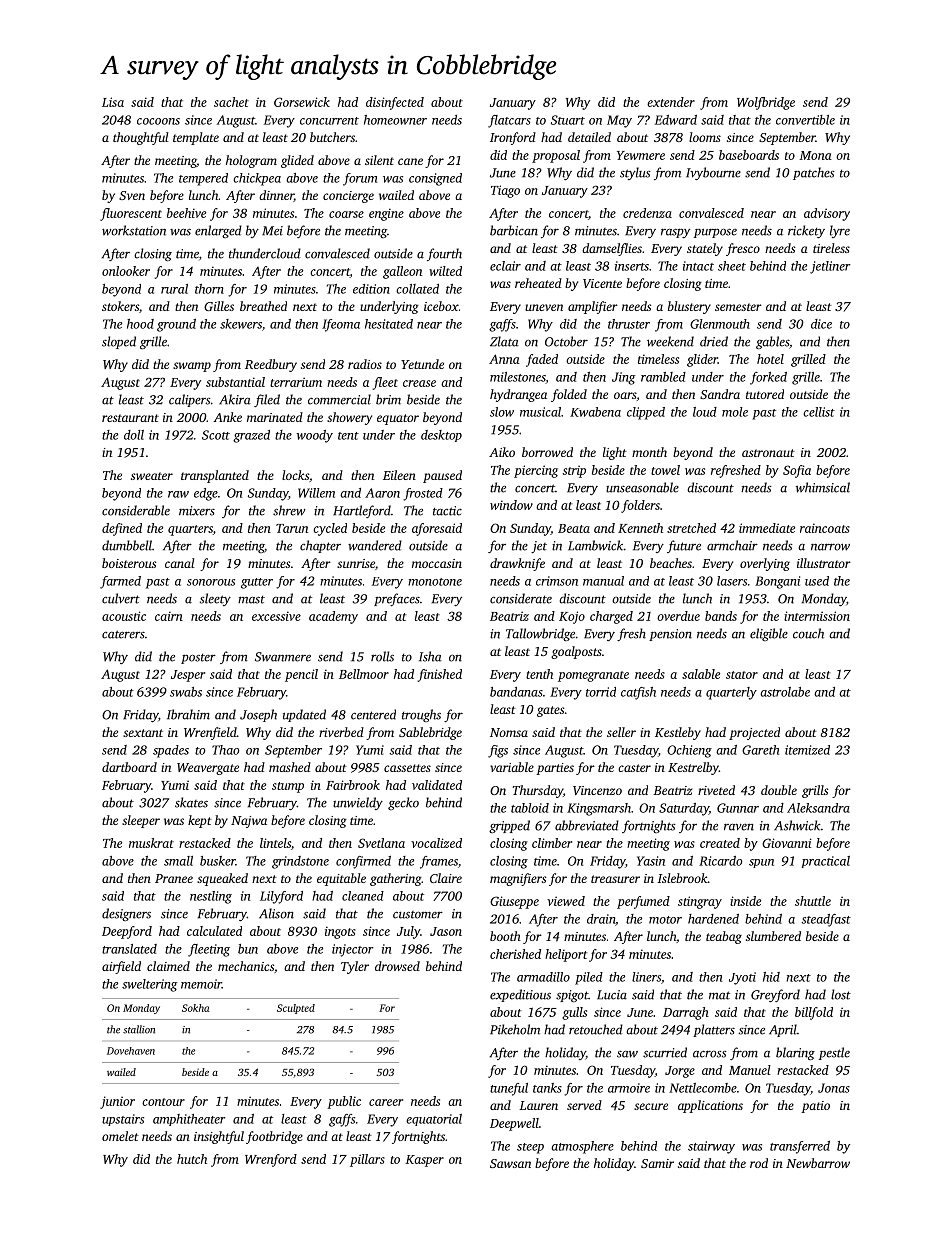 The image size is (952, 1233). I want to click on Wolfbridge, so click(766, 103).
